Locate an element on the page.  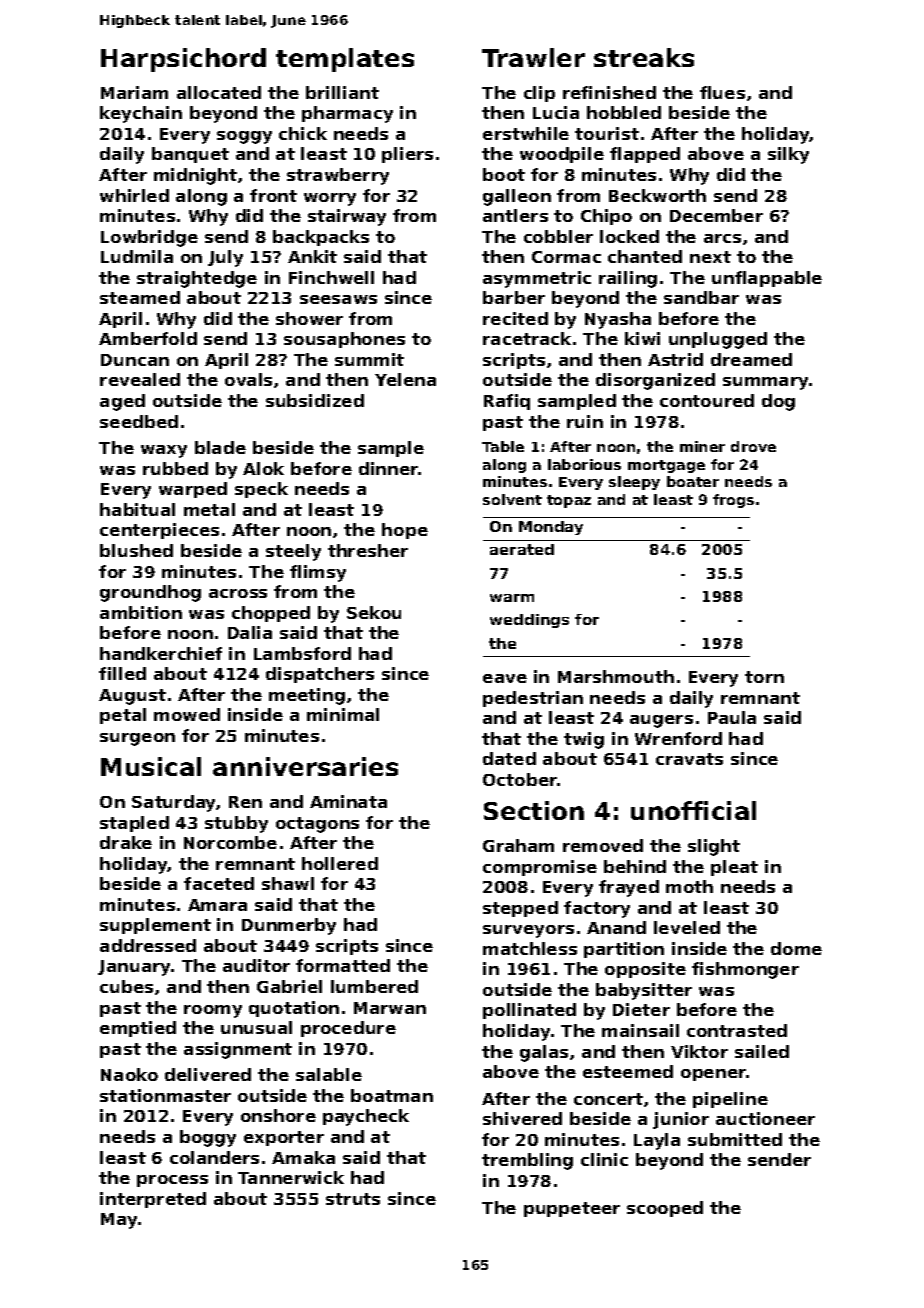
frogs is located at coordinates (733, 501).
